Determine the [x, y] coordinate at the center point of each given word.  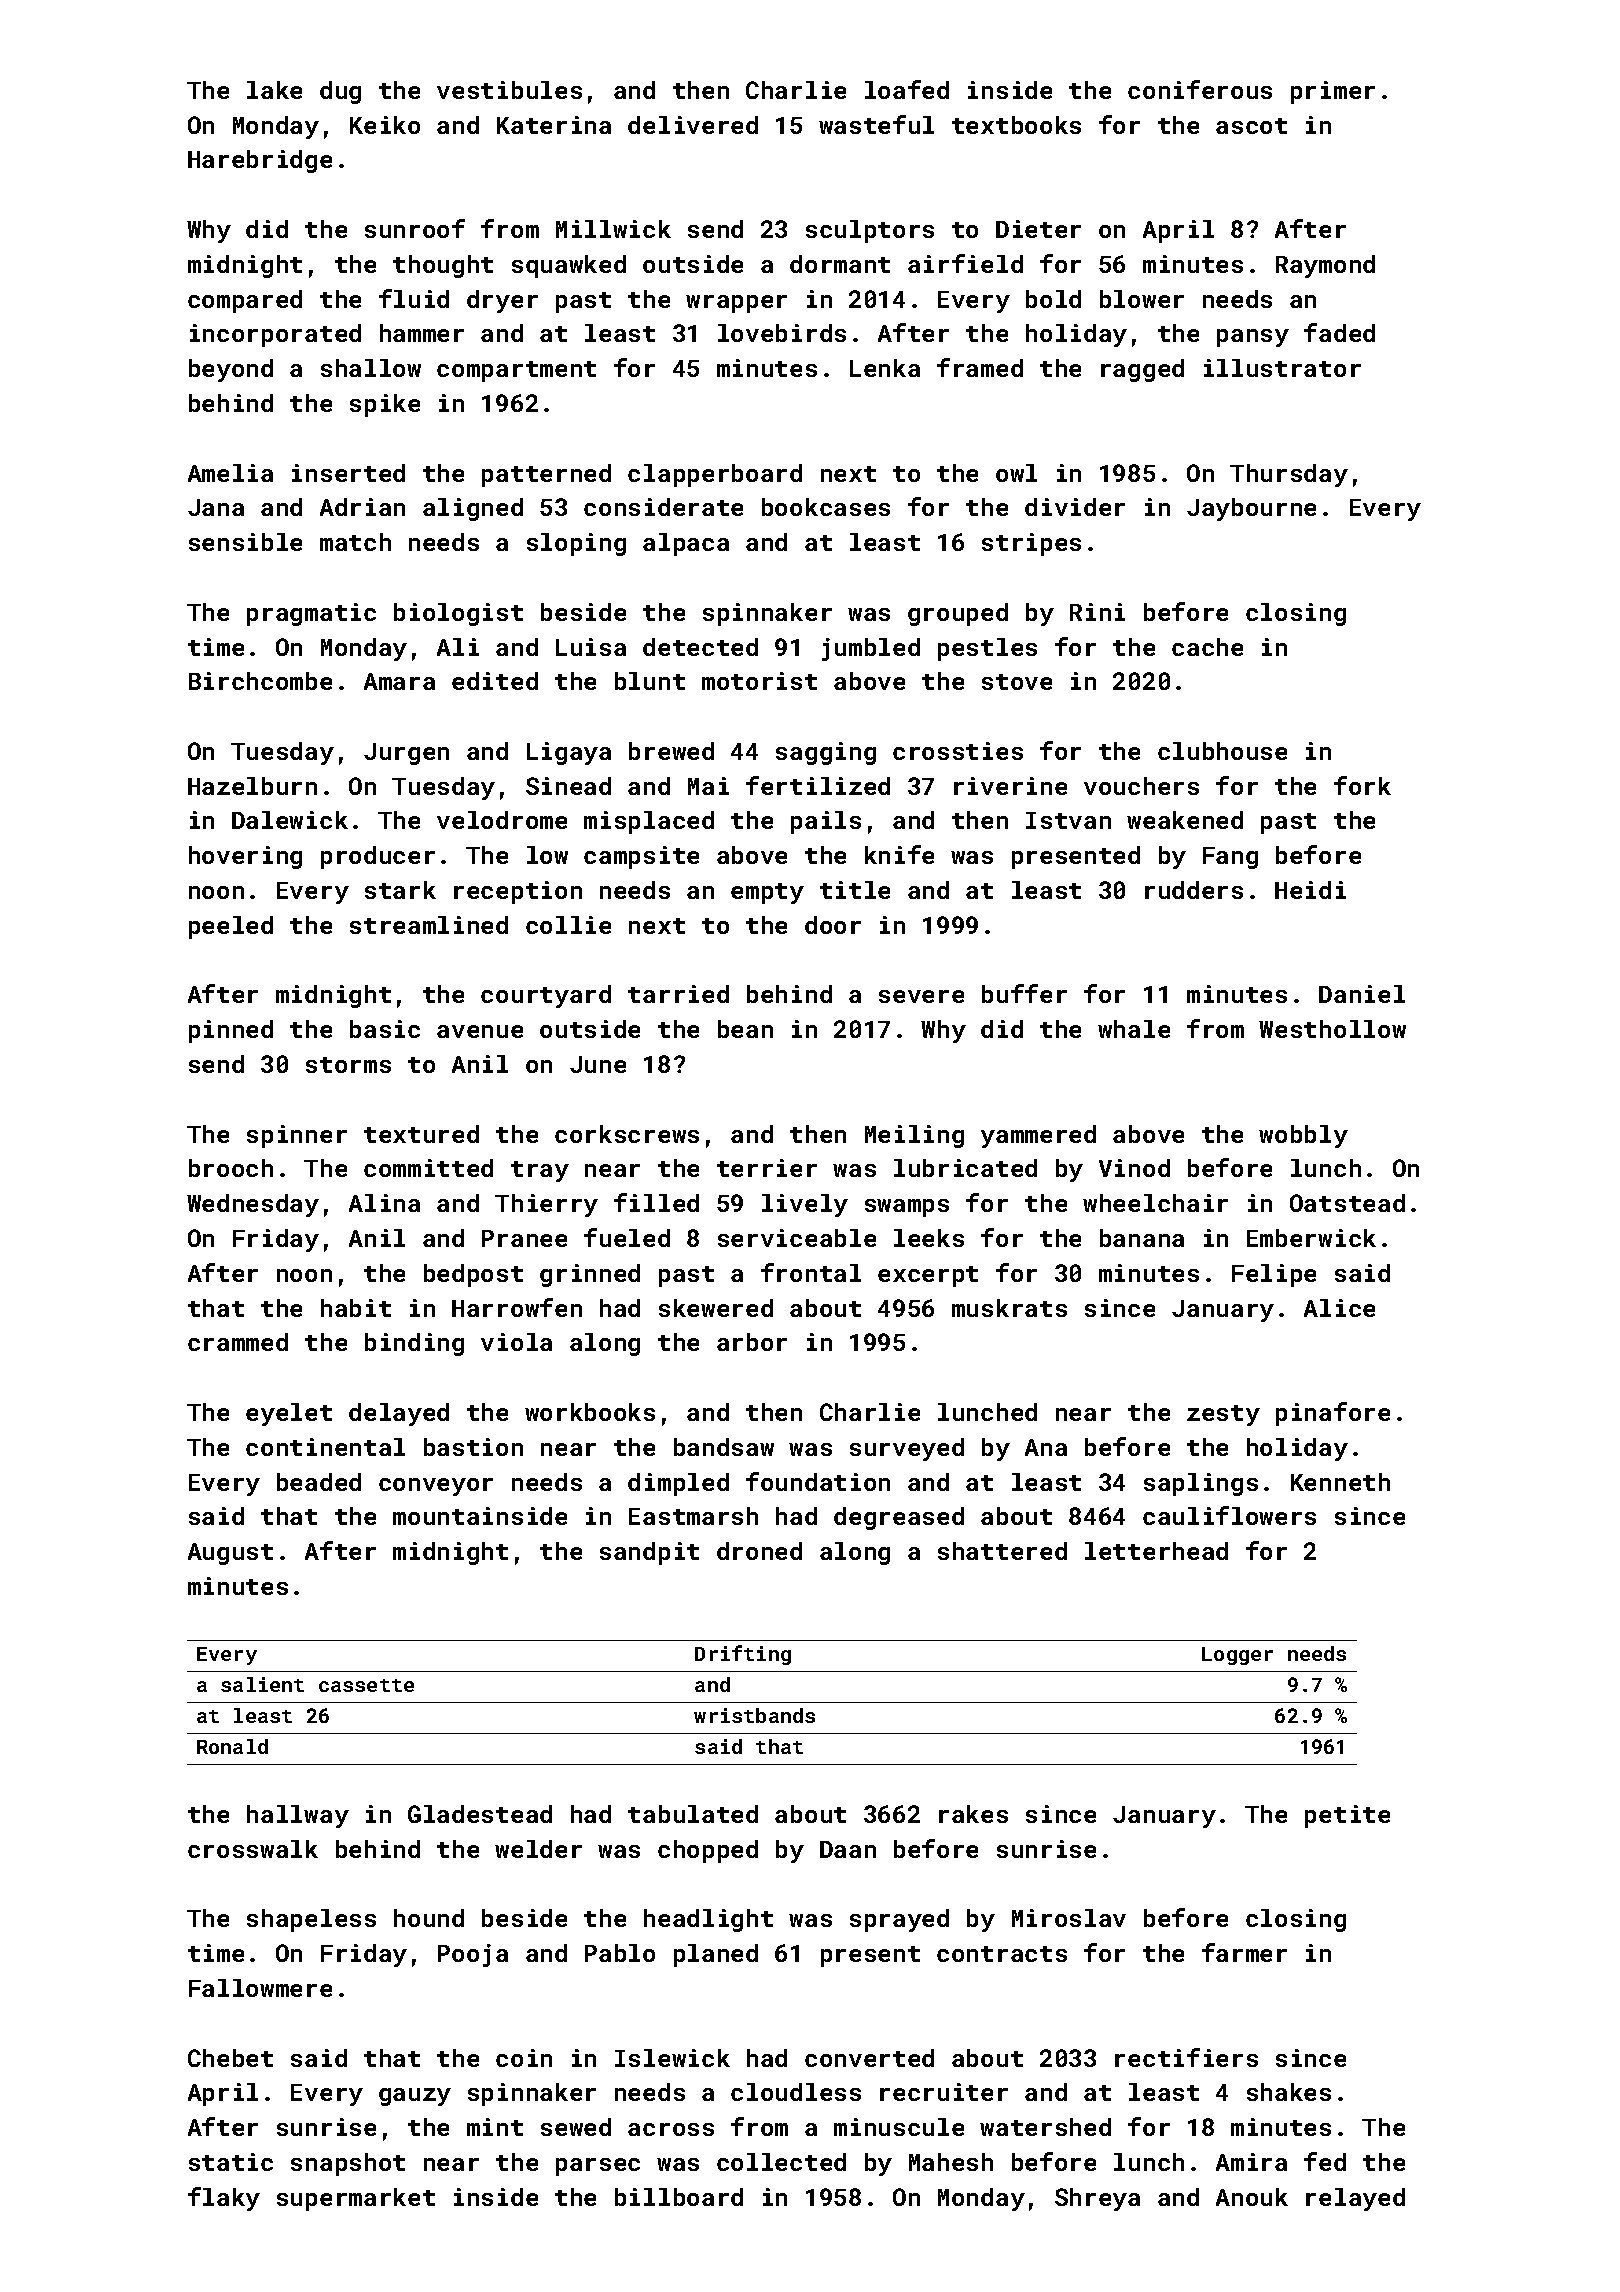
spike [385, 405]
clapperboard [715, 475]
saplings [1201, 1484]
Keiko [385, 125]
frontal [811, 1272]
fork [1362, 785]
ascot [1251, 126]
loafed [907, 89]
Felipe [1274, 1275]
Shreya [1097, 2199]
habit [356, 1308]
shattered [1002, 1551]
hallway [298, 1816]
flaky [224, 2199]
